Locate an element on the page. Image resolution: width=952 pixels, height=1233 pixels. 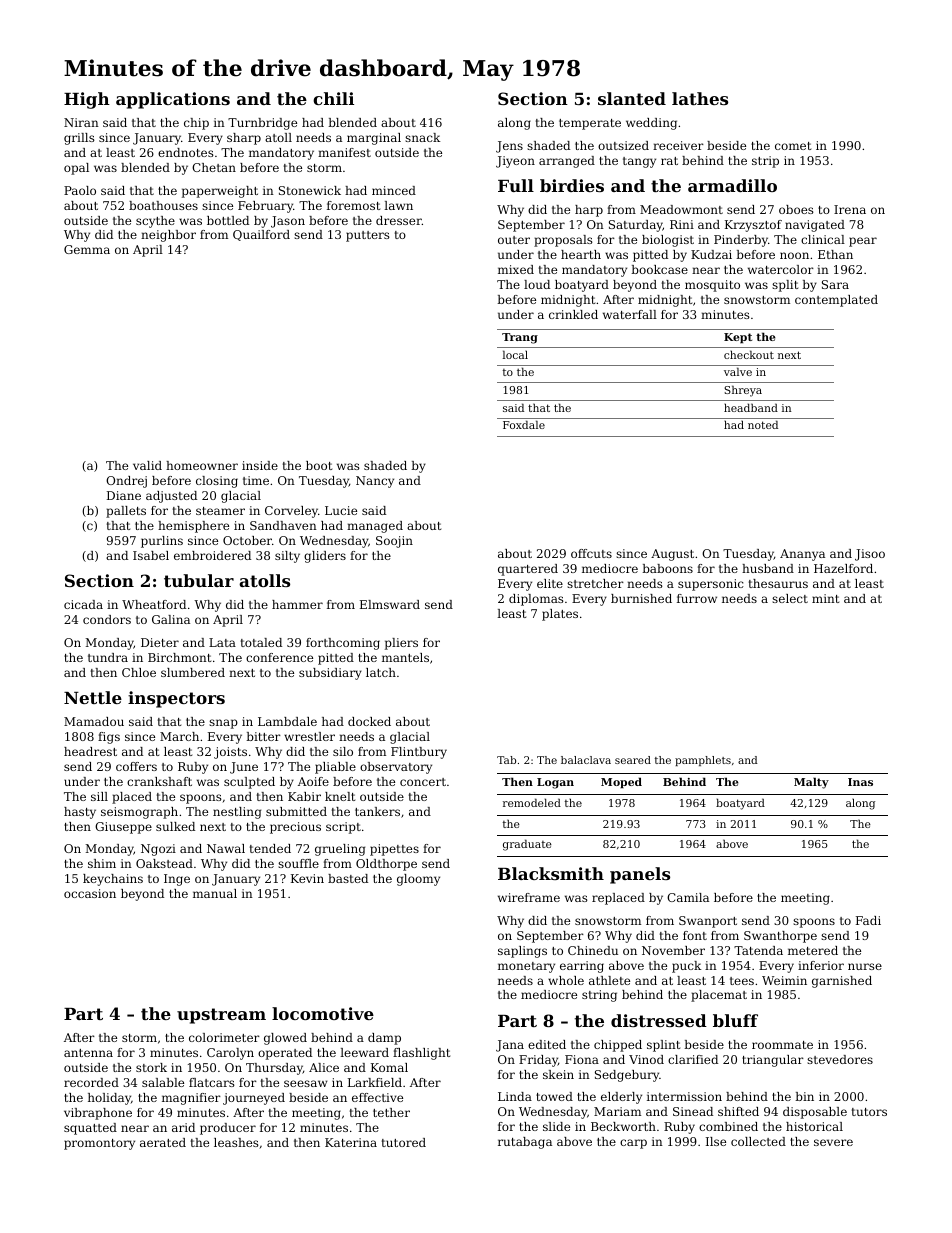
offcuts is located at coordinates (591, 553).
